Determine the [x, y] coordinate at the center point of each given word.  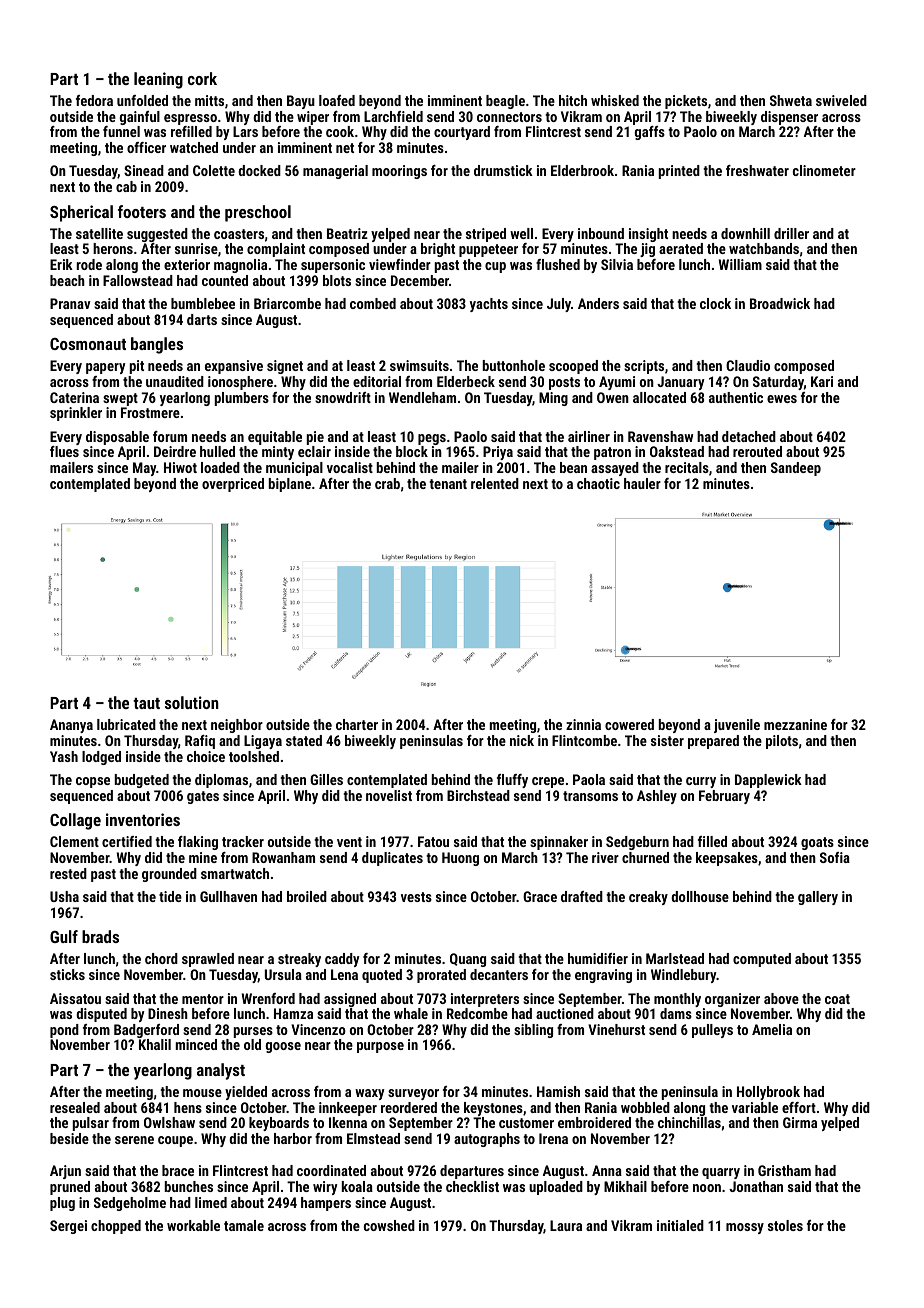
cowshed [389, 1225]
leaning [158, 80]
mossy [745, 1228]
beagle [505, 102]
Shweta [791, 100]
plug [62, 1204]
